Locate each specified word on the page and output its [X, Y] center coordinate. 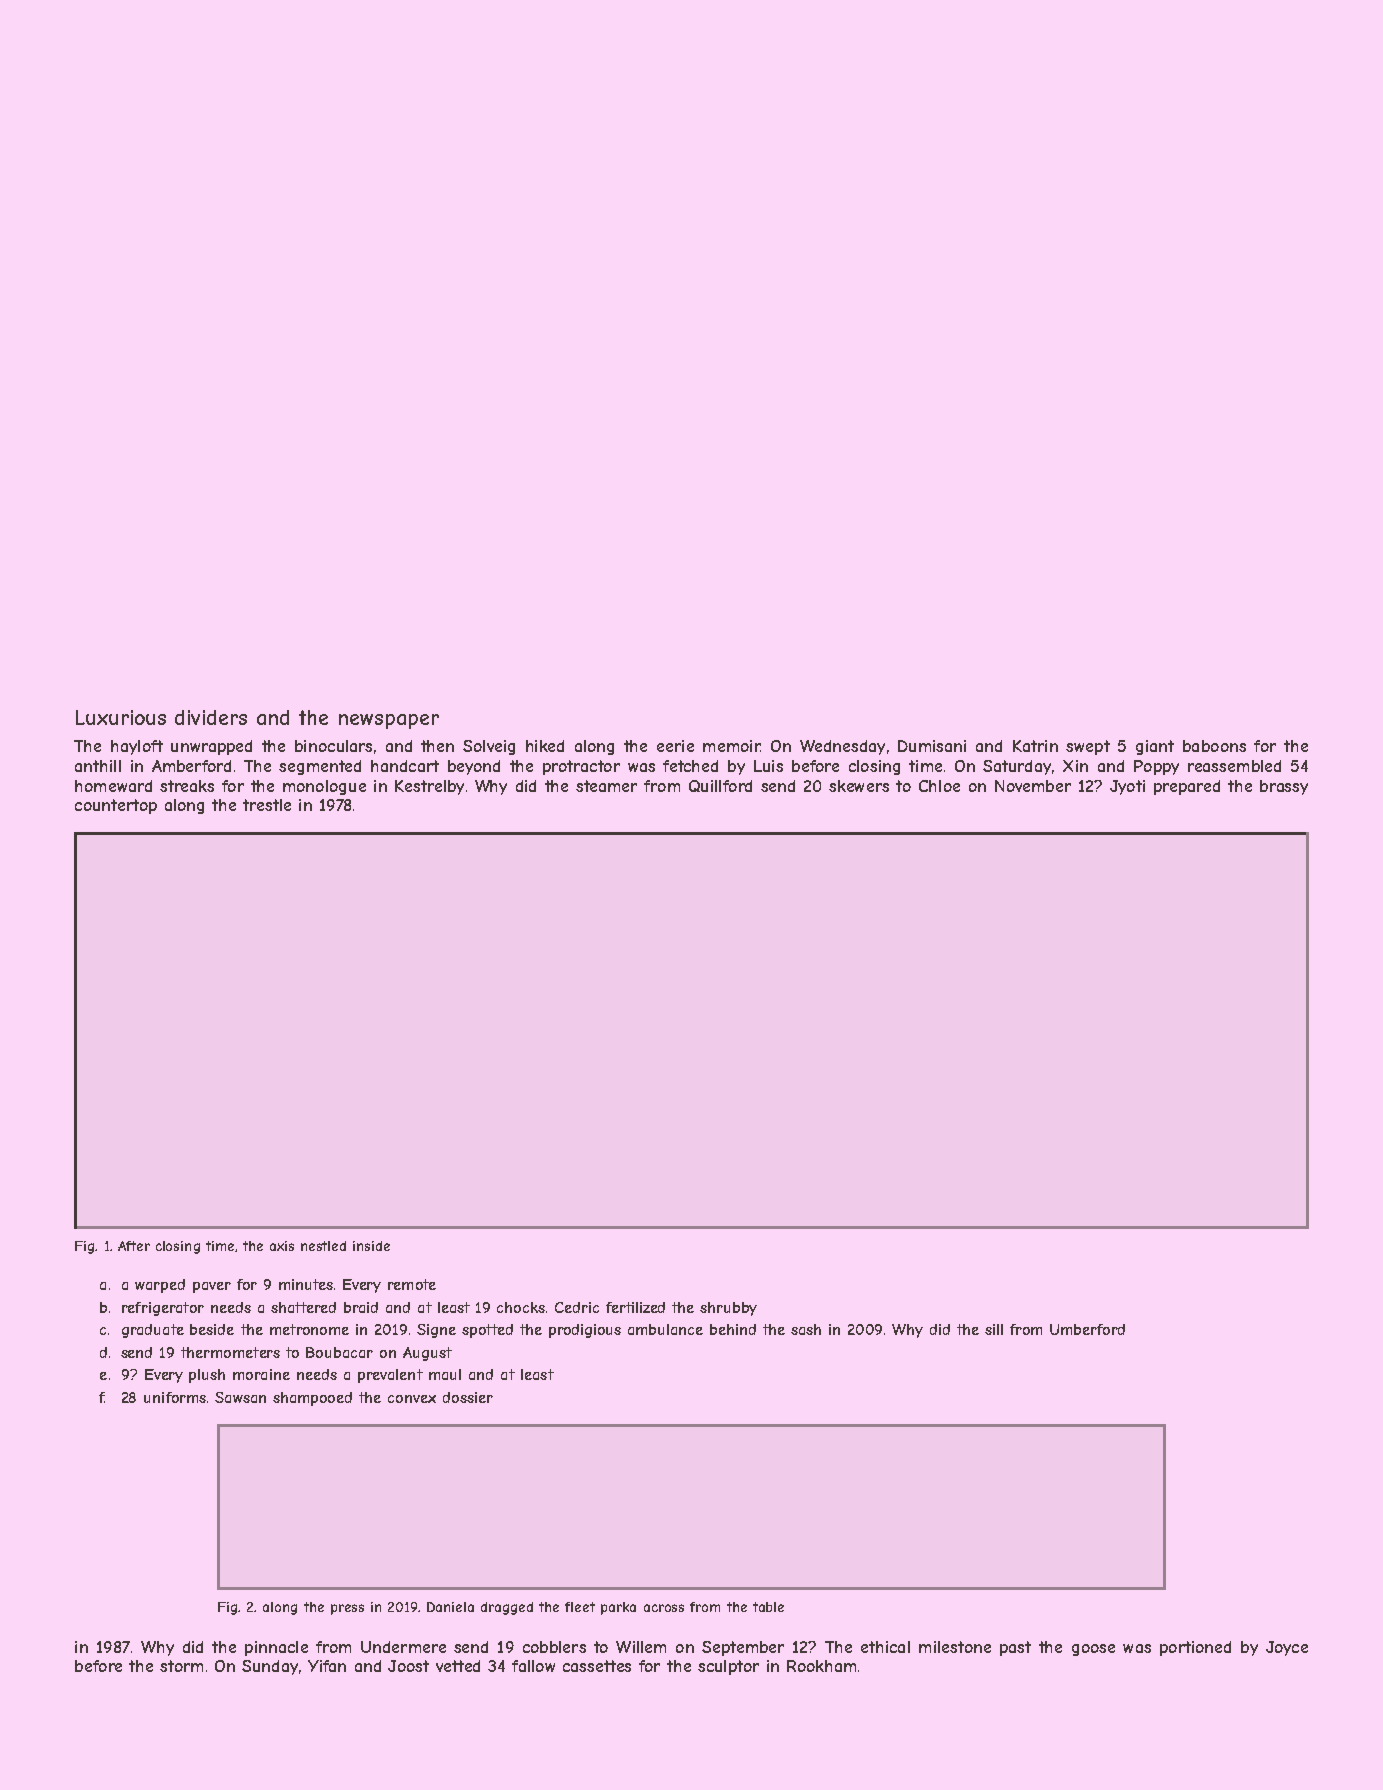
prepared [1187, 787]
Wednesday [842, 747]
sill [994, 1329]
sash [806, 1329]
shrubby [728, 1309]
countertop [116, 806]
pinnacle [276, 1648]
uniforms [175, 1397]
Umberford [1087, 1329]
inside [371, 1246]
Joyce [1287, 1648]
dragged [507, 1608]
